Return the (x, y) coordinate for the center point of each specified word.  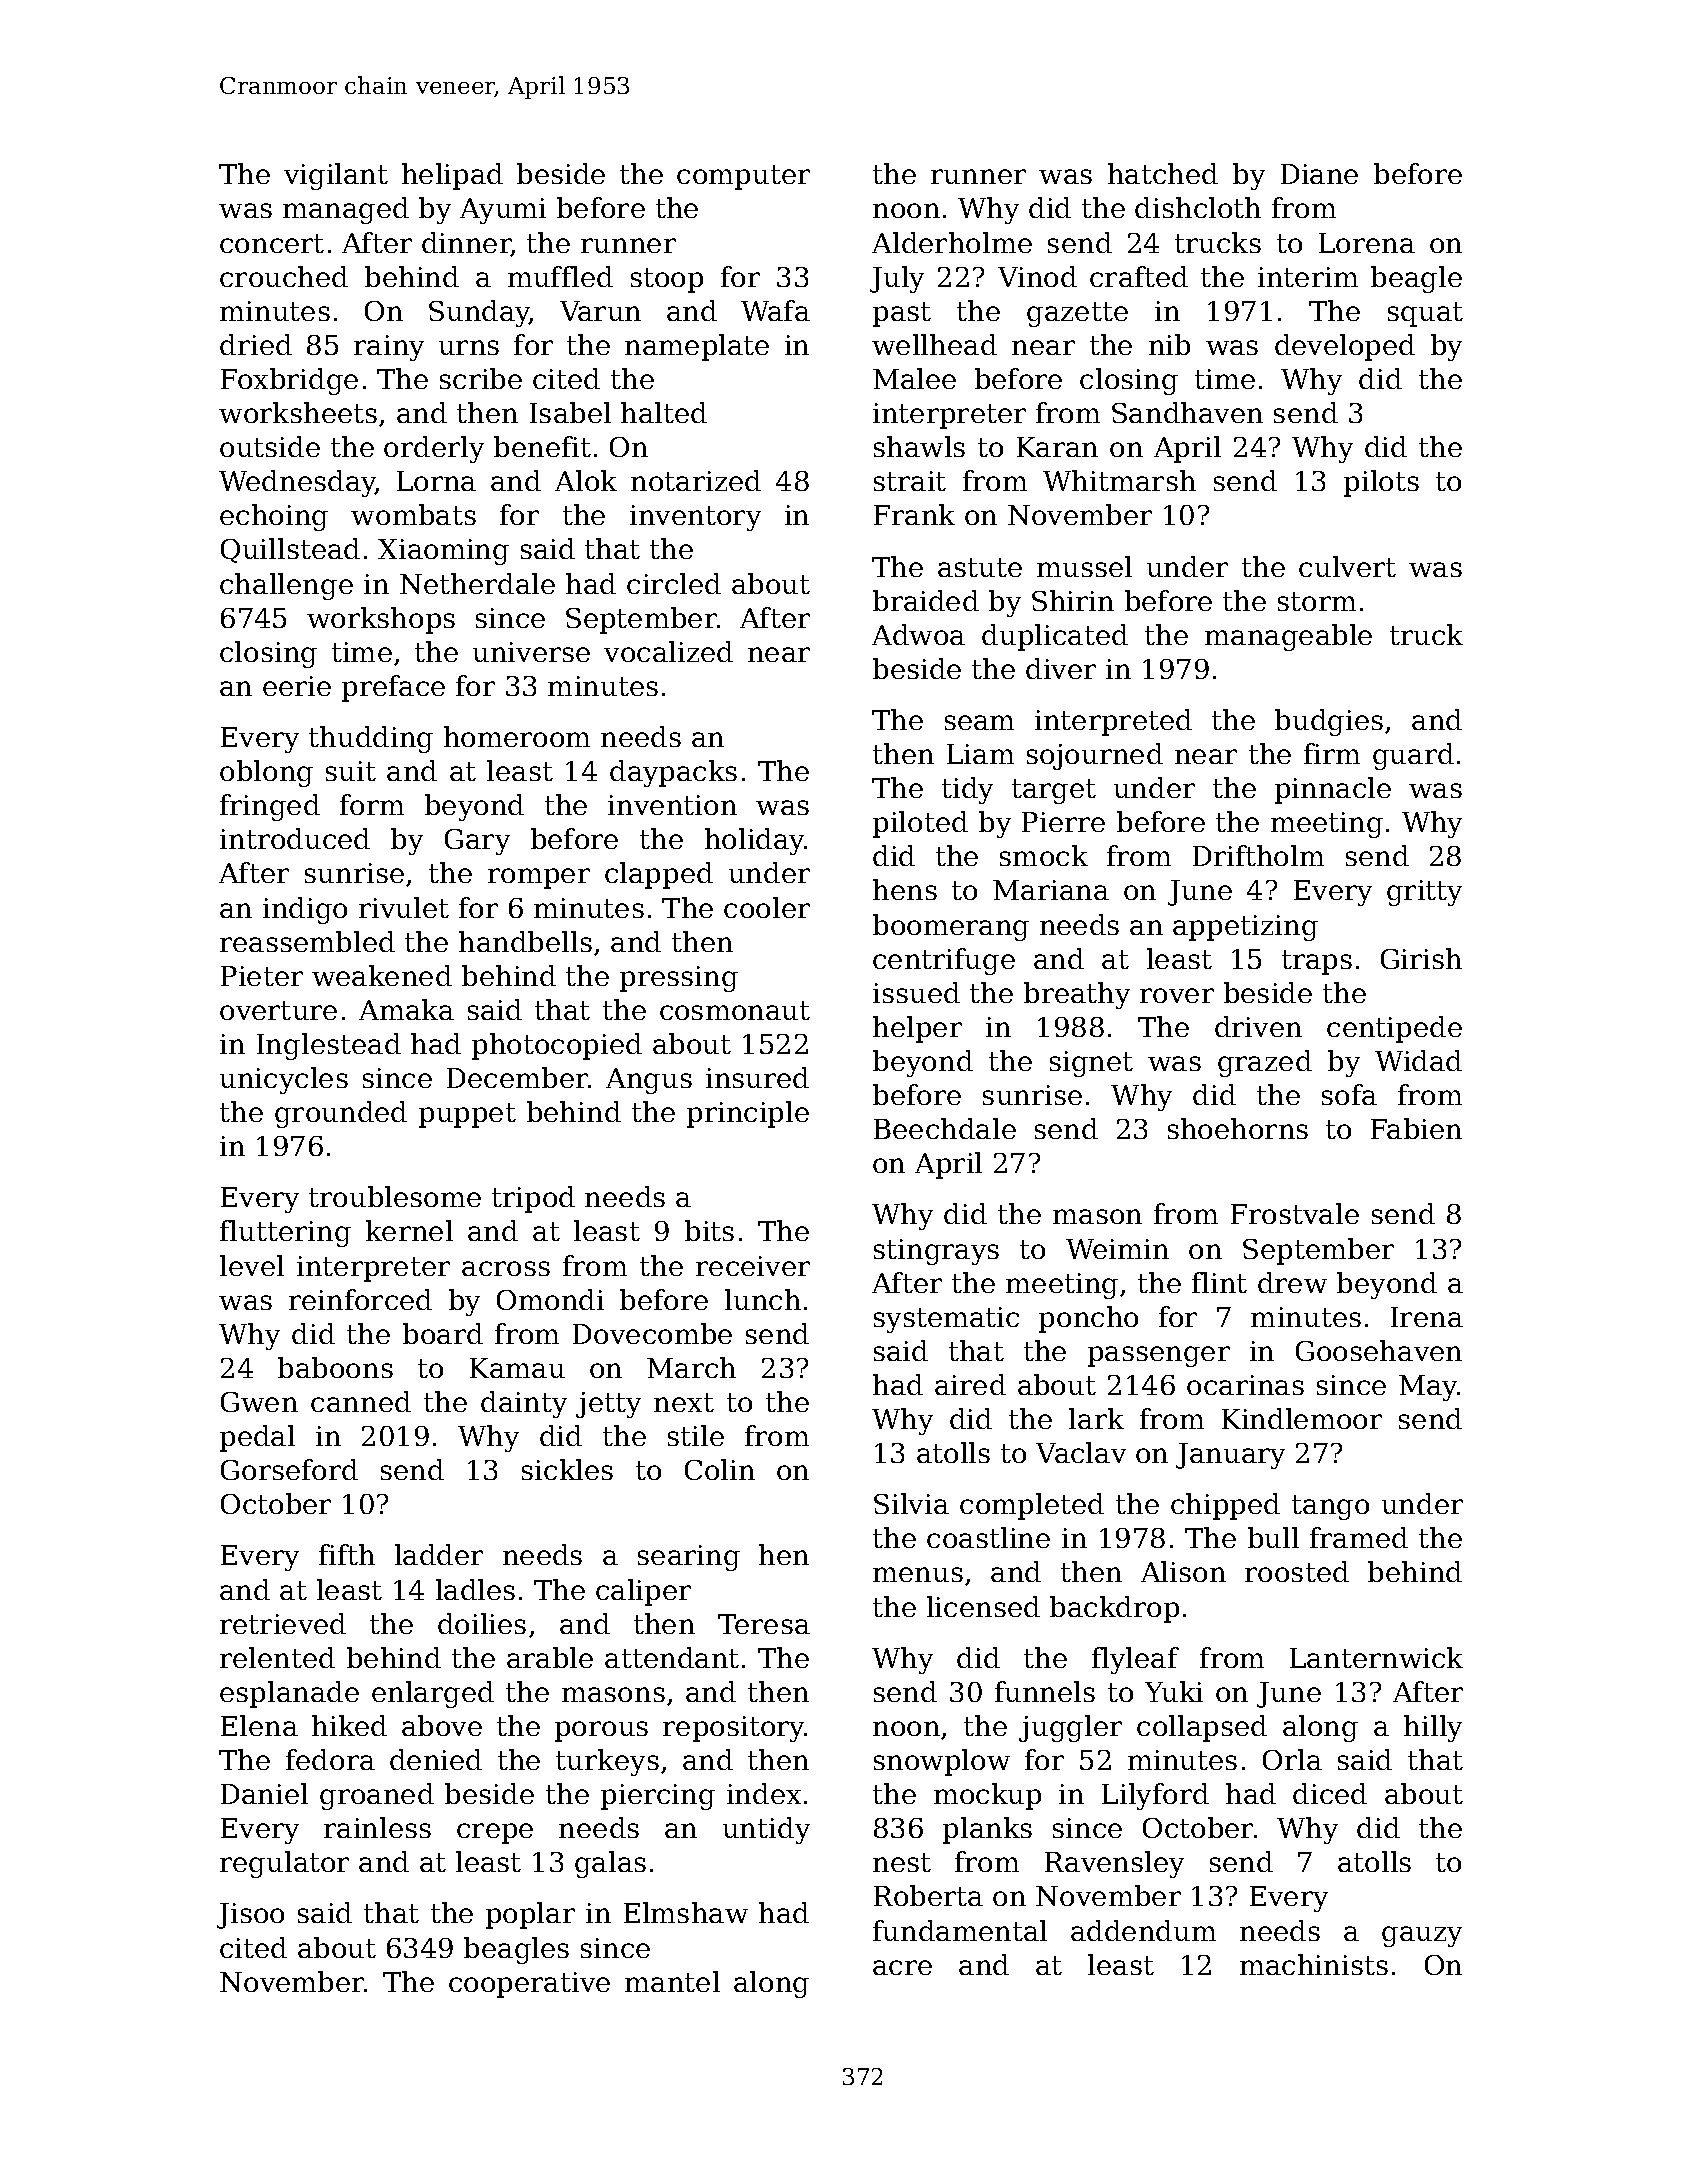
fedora (330, 1759)
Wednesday (297, 483)
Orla (1292, 1759)
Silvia (911, 1503)
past (902, 314)
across (506, 1268)
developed (1345, 347)
